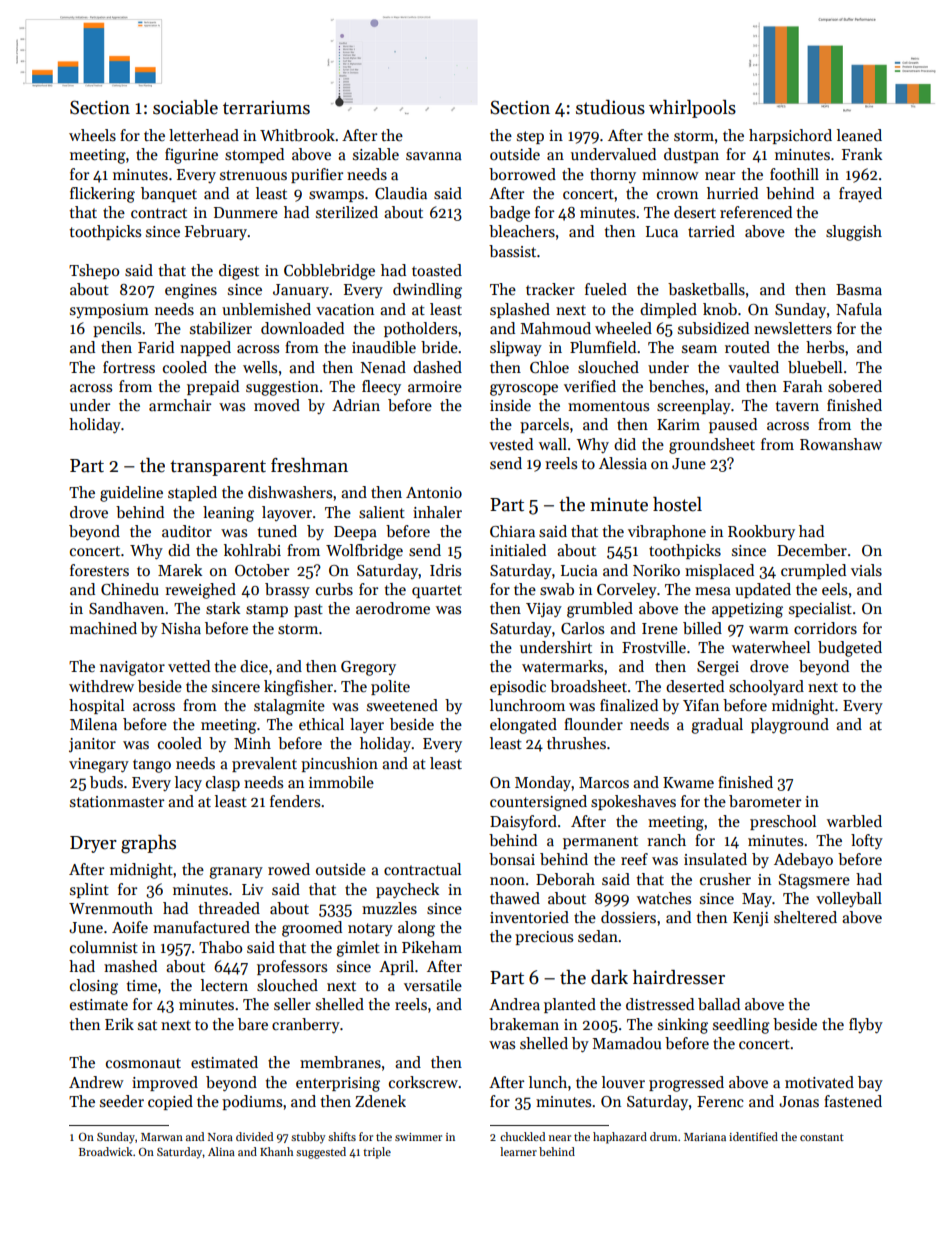  I want to click on harpsichord, so click(790, 136).
